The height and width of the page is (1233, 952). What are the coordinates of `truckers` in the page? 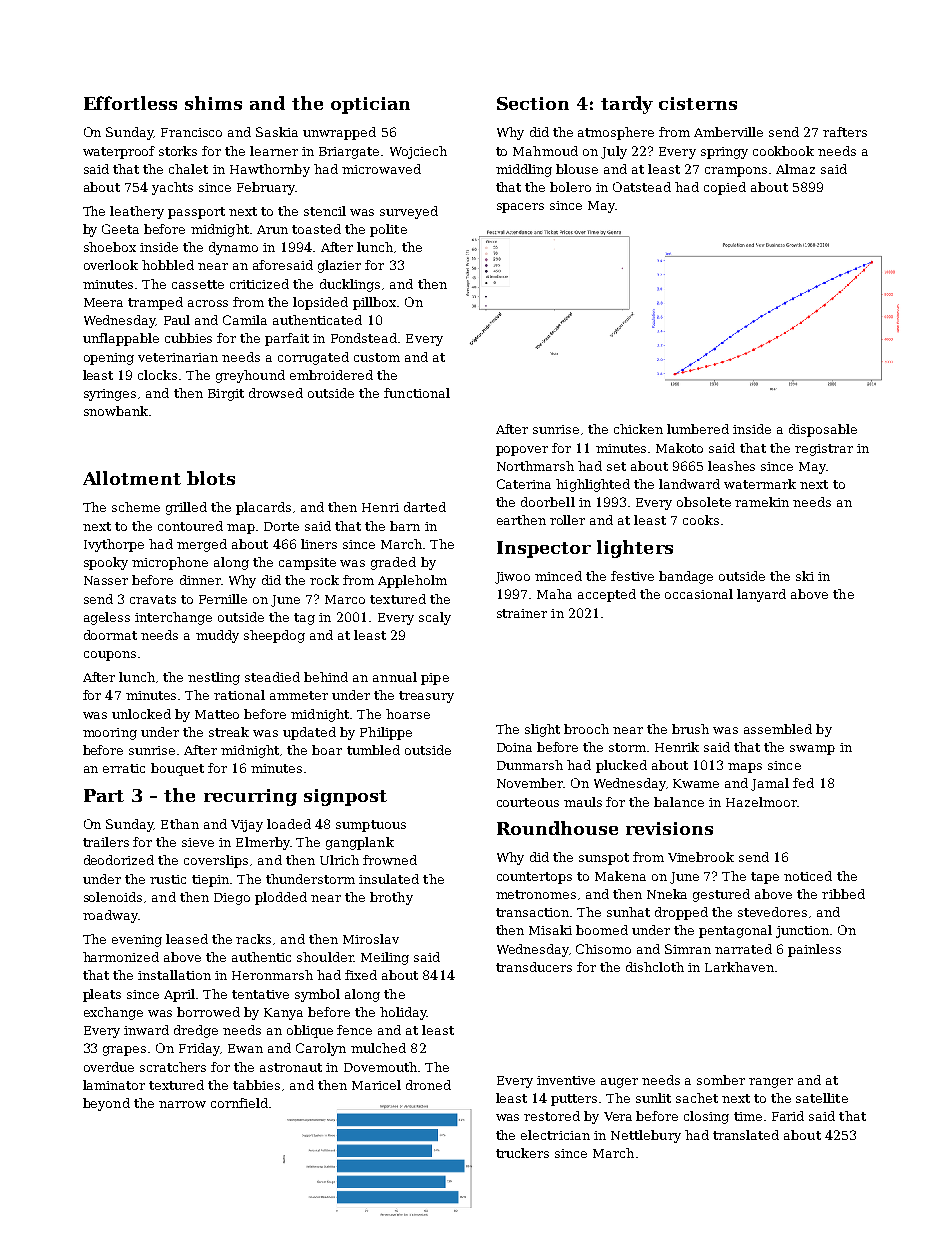 It's located at (522, 1153).
